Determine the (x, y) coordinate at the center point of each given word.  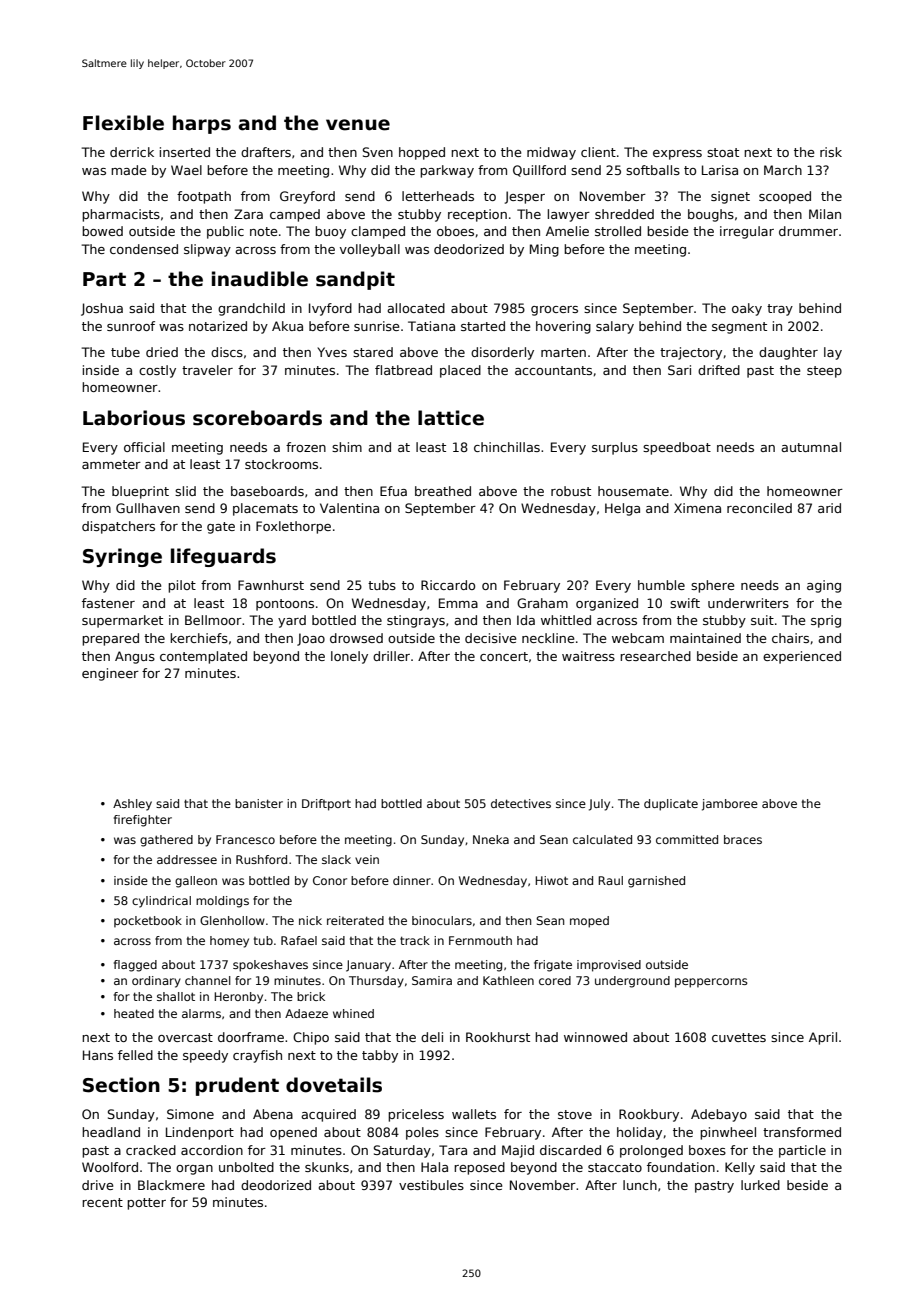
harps (202, 124)
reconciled (759, 508)
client (598, 152)
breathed (443, 491)
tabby (380, 1056)
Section (121, 1085)
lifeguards (223, 557)
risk (831, 152)
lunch (640, 1185)
